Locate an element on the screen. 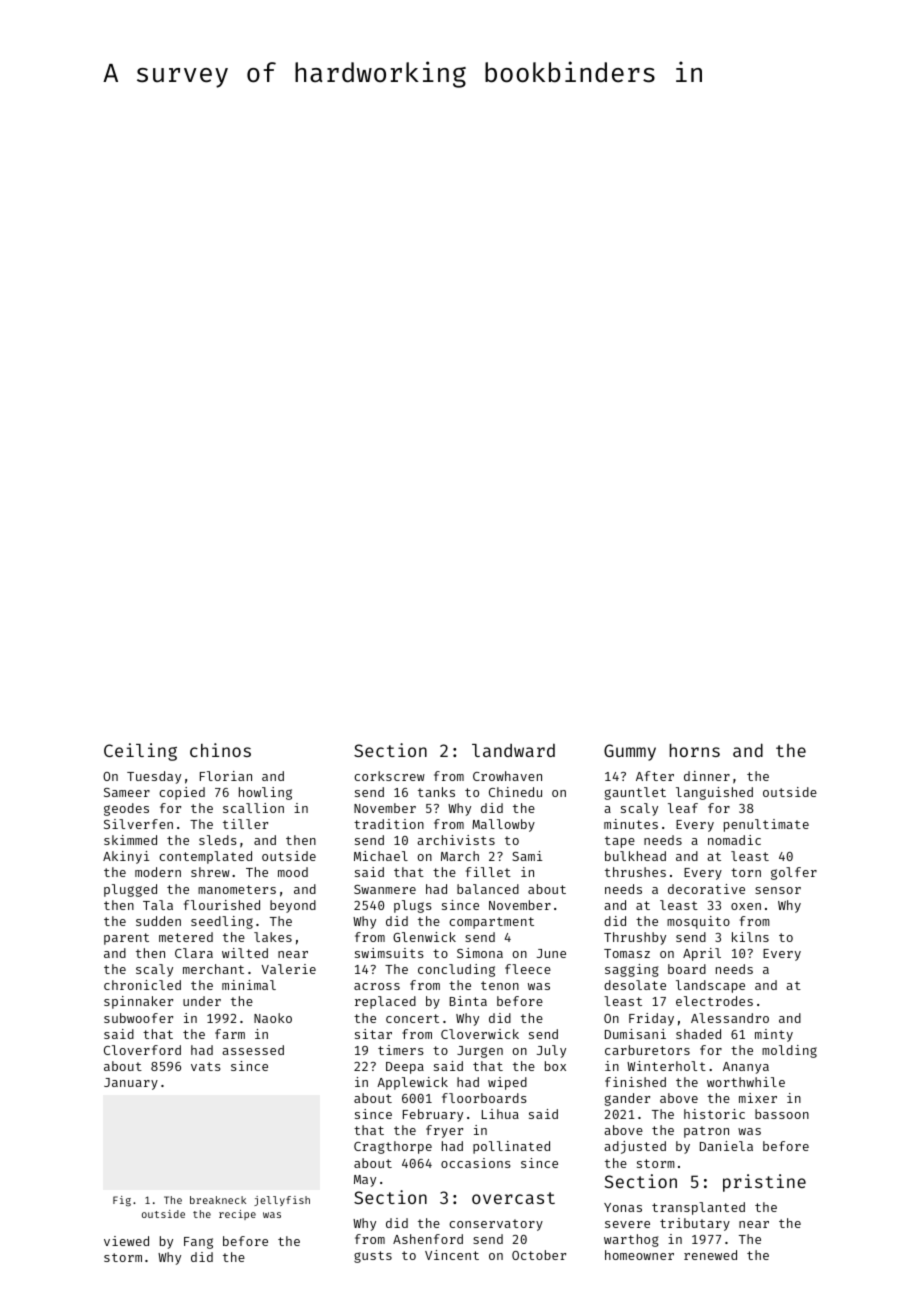  Daniela is located at coordinates (726, 1146).
